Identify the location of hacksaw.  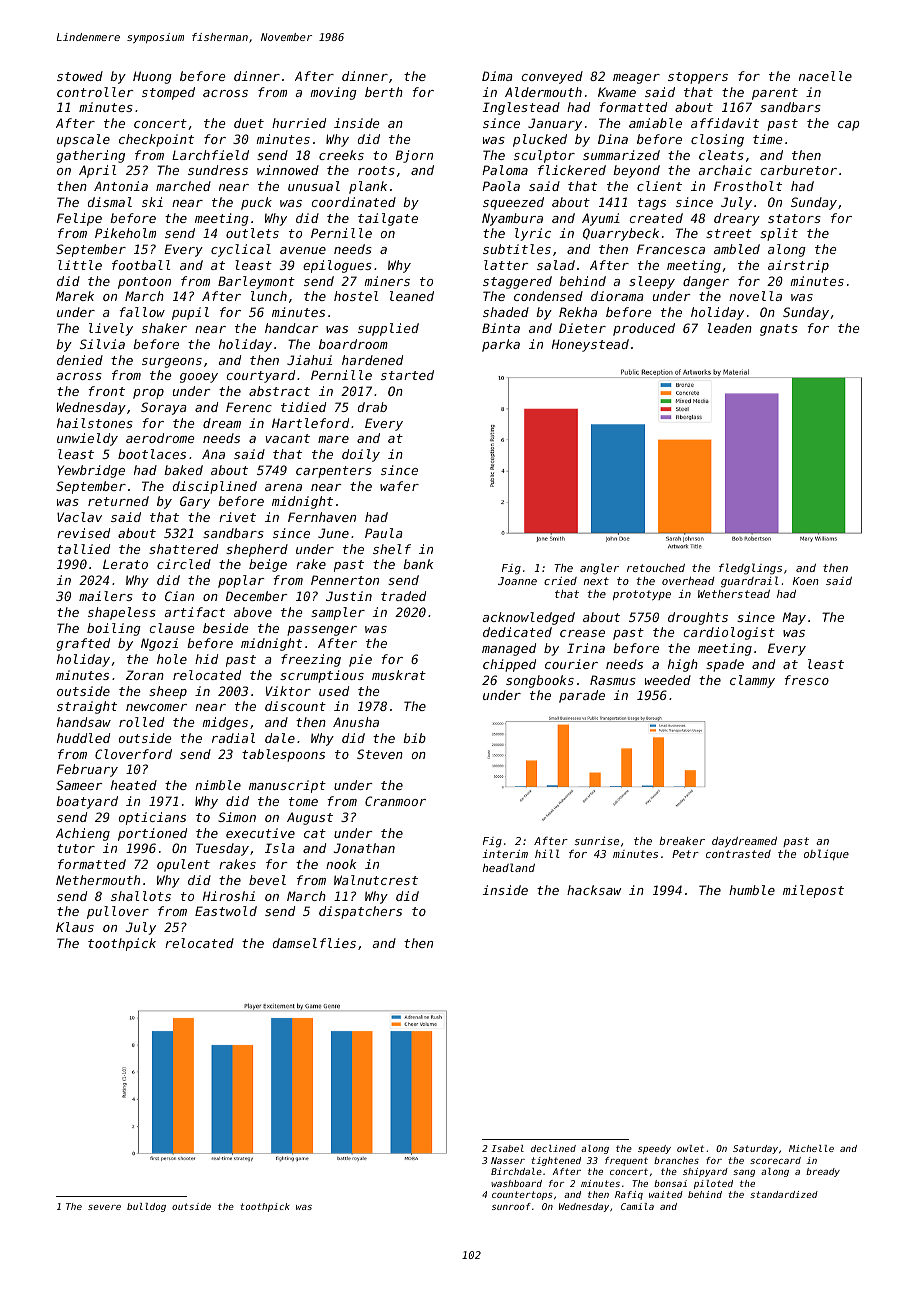
(594, 890).
